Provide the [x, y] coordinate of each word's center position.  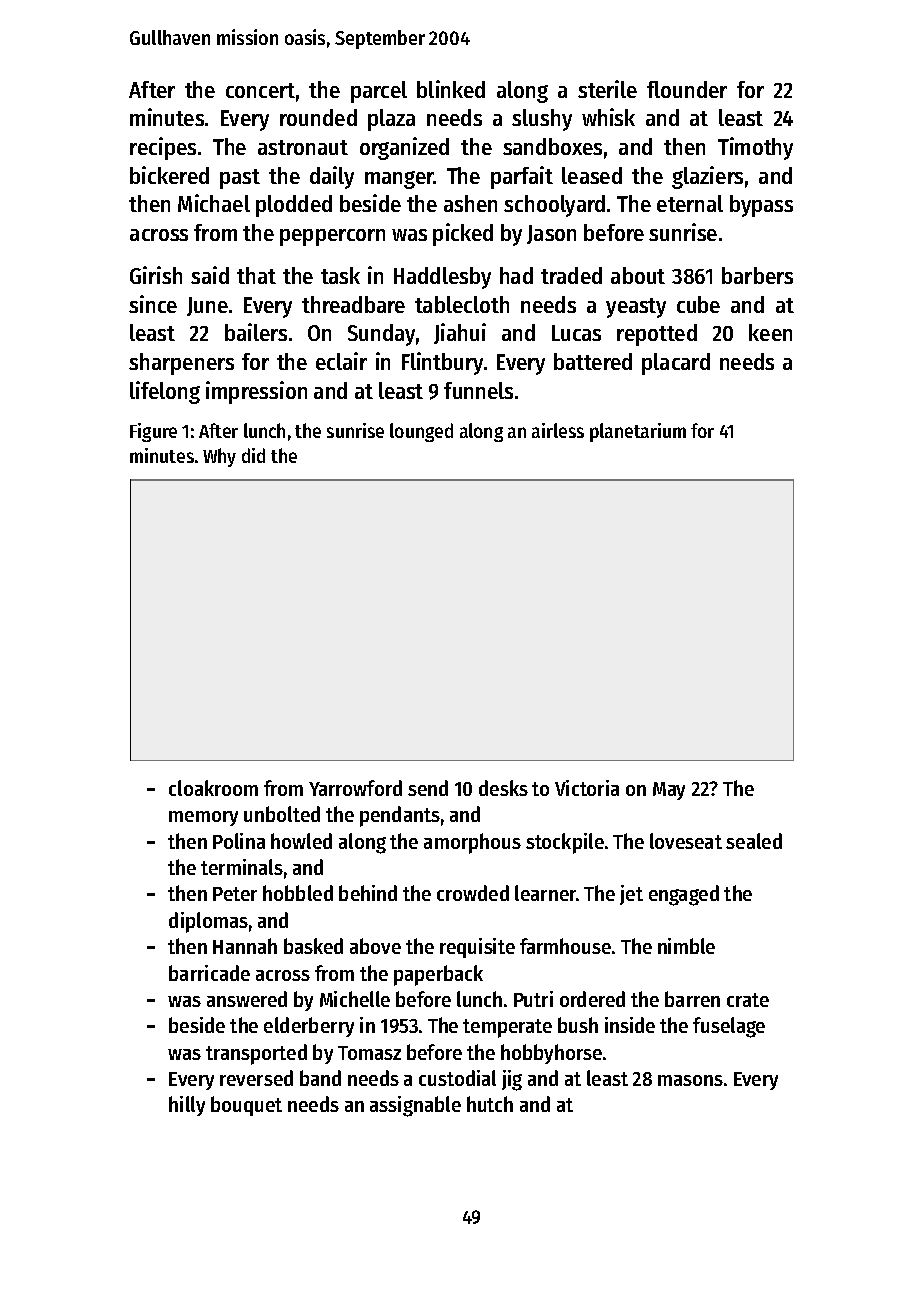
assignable [415, 1106]
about [638, 275]
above [375, 946]
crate [748, 1000]
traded [571, 275]
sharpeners [181, 364]
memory [203, 818]
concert [260, 90]
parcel [379, 92]
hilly [187, 1106]
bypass [761, 206]
